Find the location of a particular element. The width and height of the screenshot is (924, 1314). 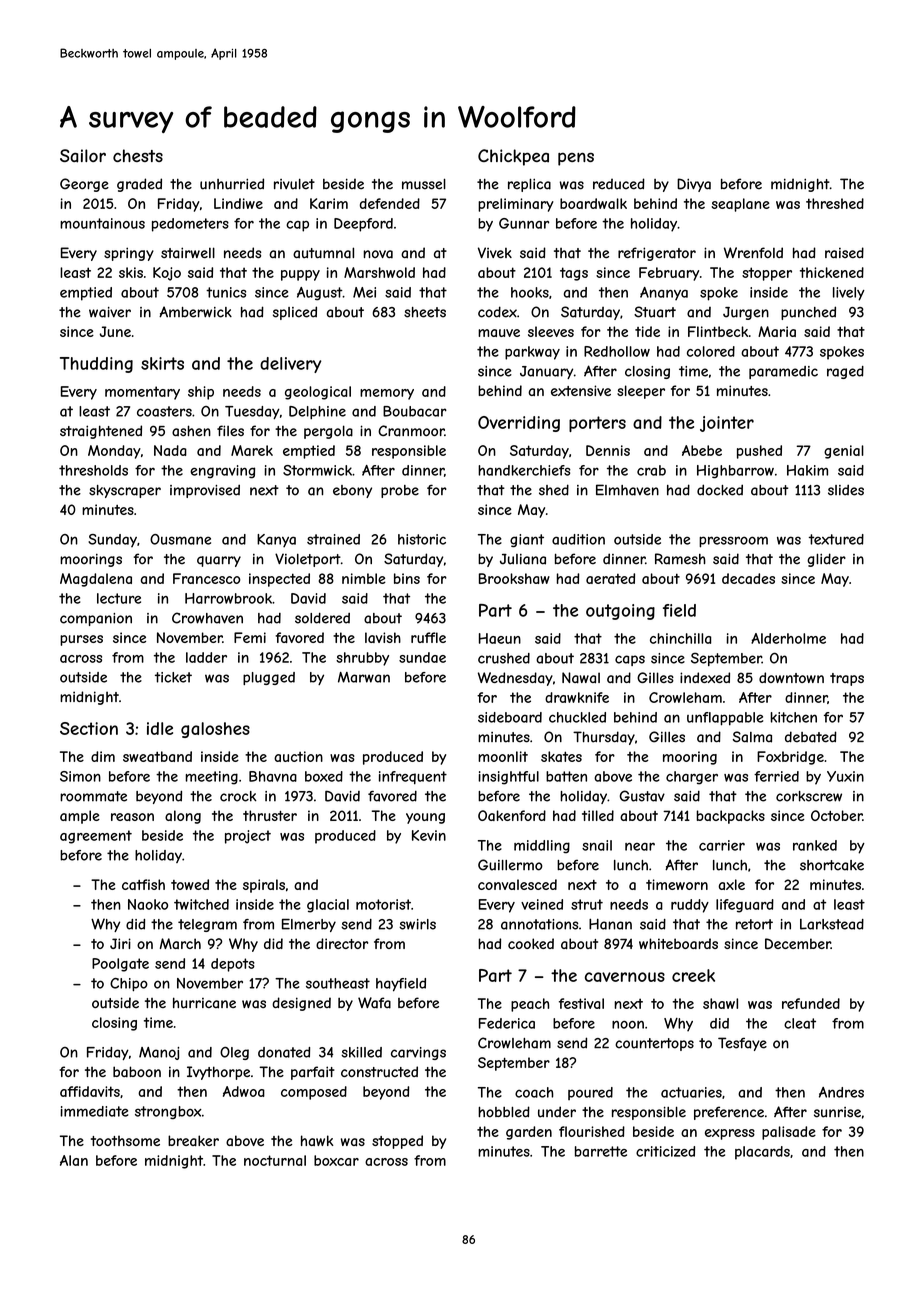

Alderholme is located at coordinates (788, 638).
